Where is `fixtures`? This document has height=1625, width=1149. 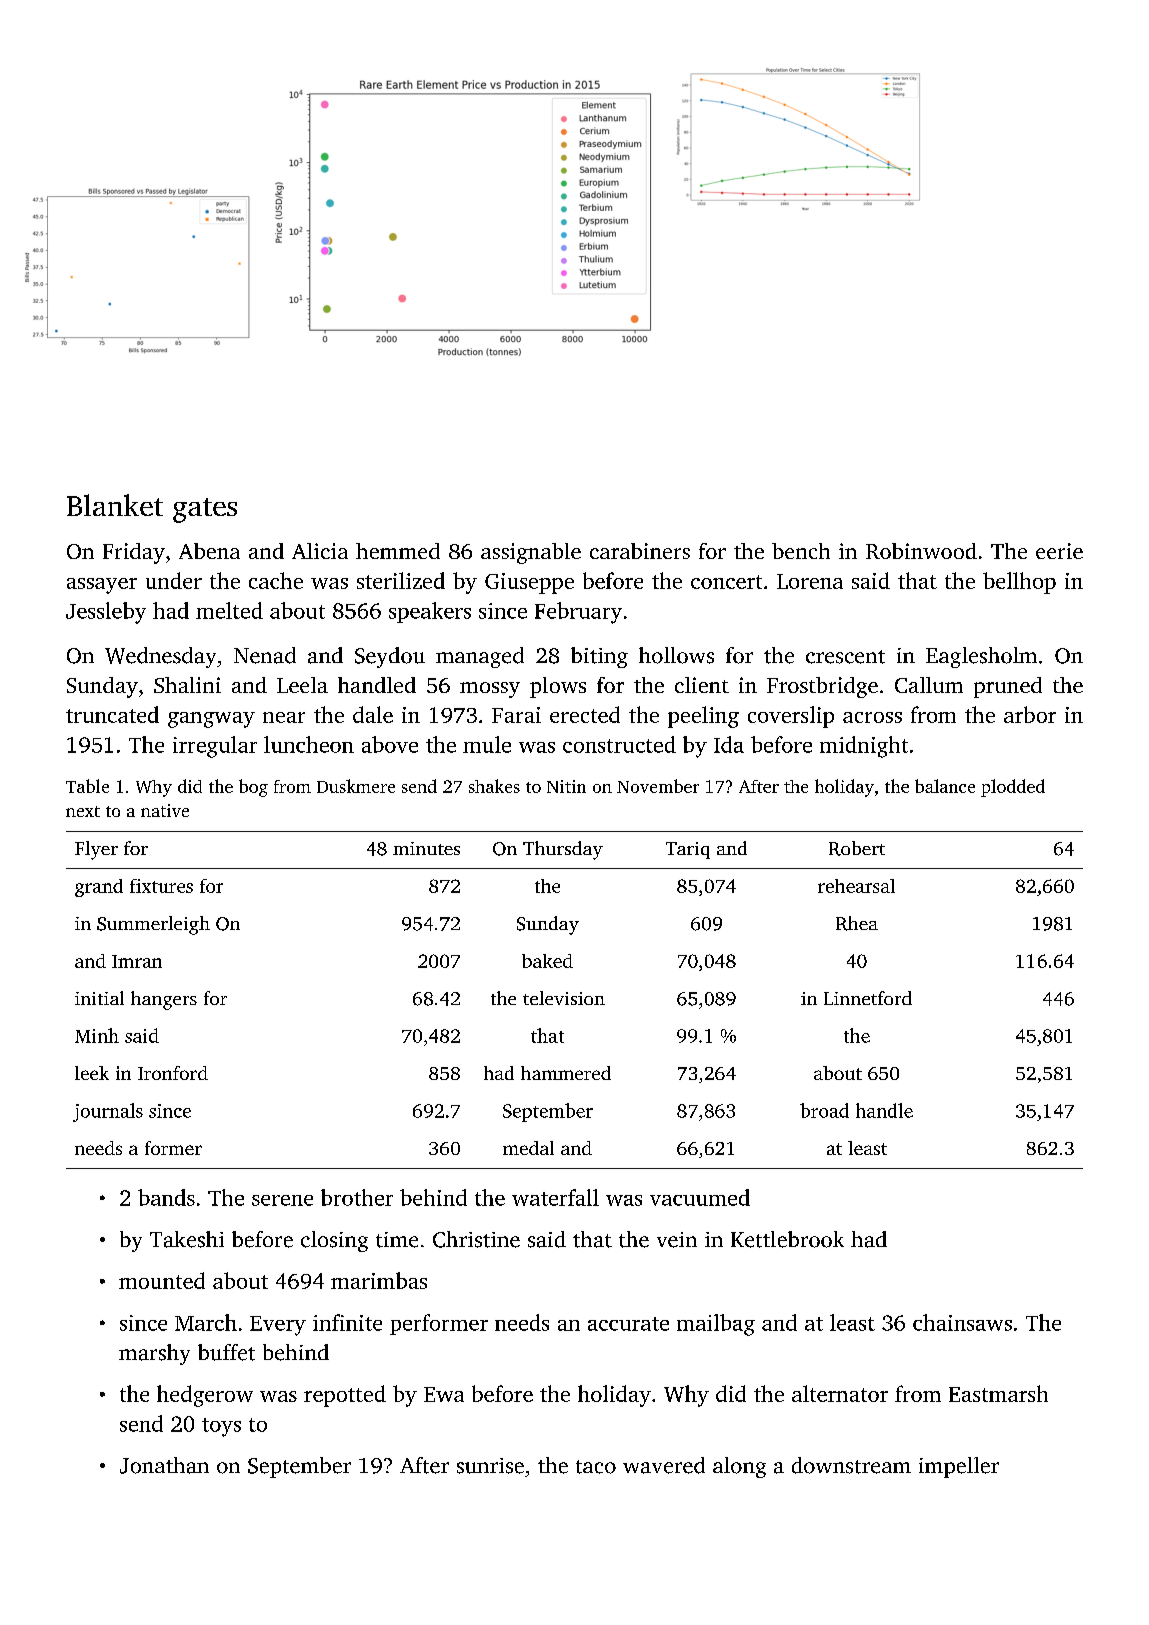
fixtures is located at coordinates (161, 886).
